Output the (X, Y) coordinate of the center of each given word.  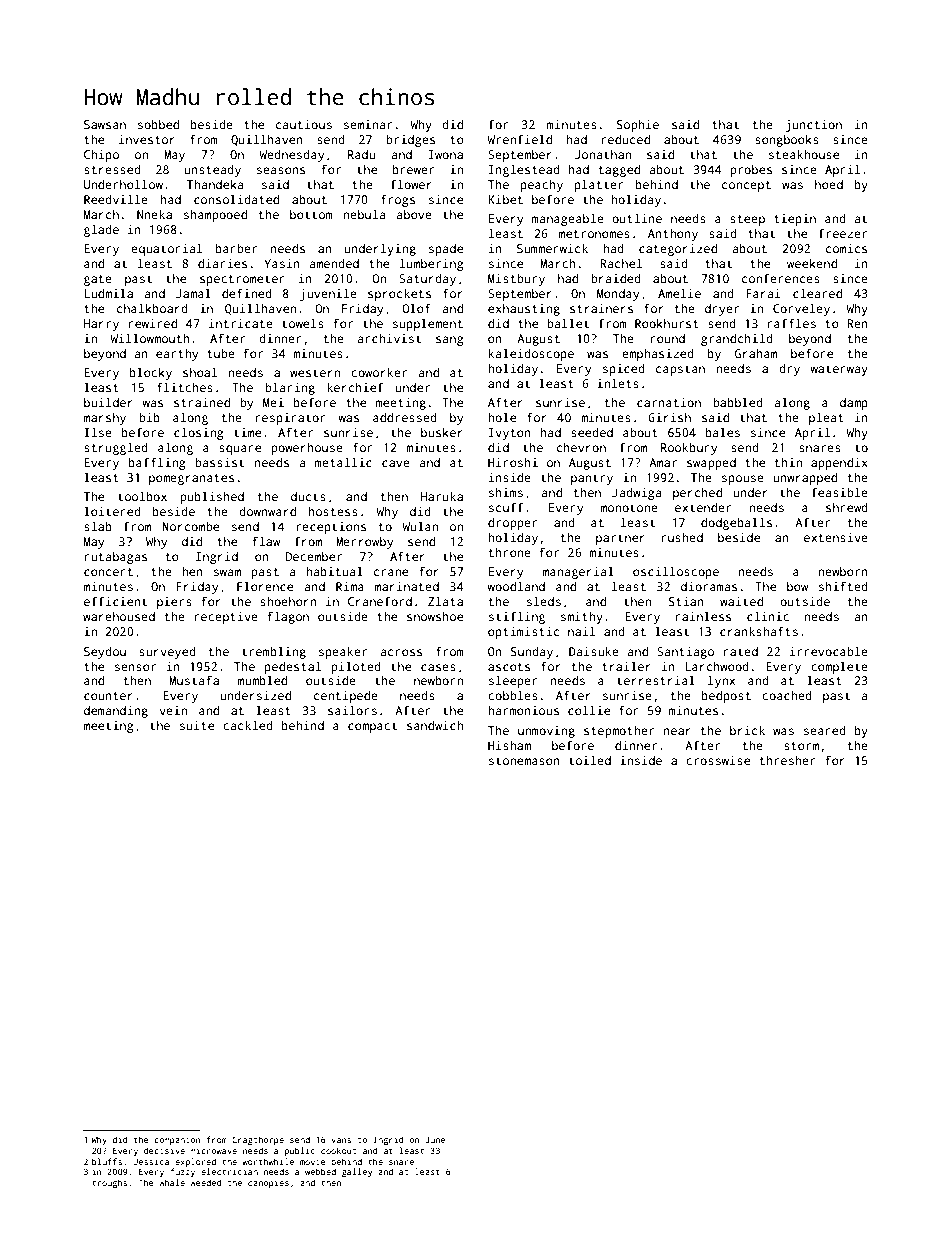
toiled (590, 760)
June (435, 1140)
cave (396, 463)
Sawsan (105, 124)
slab (98, 526)
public (300, 1151)
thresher (787, 760)
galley (357, 1172)
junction (813, 126)
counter (108, 696)
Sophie (638, 126)
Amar (663, 462)
